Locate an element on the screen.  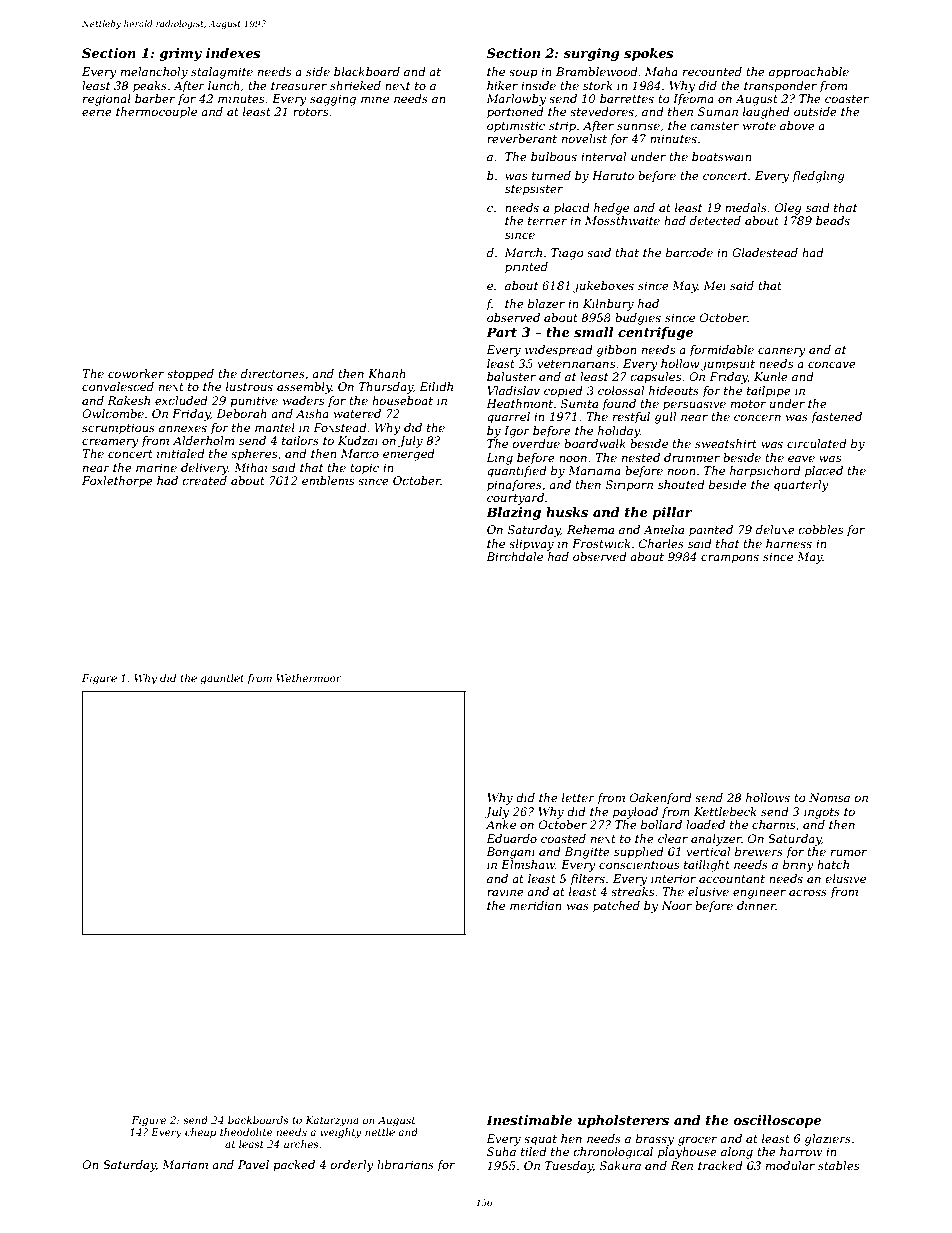
regional is located at coordinates (107, 100).
